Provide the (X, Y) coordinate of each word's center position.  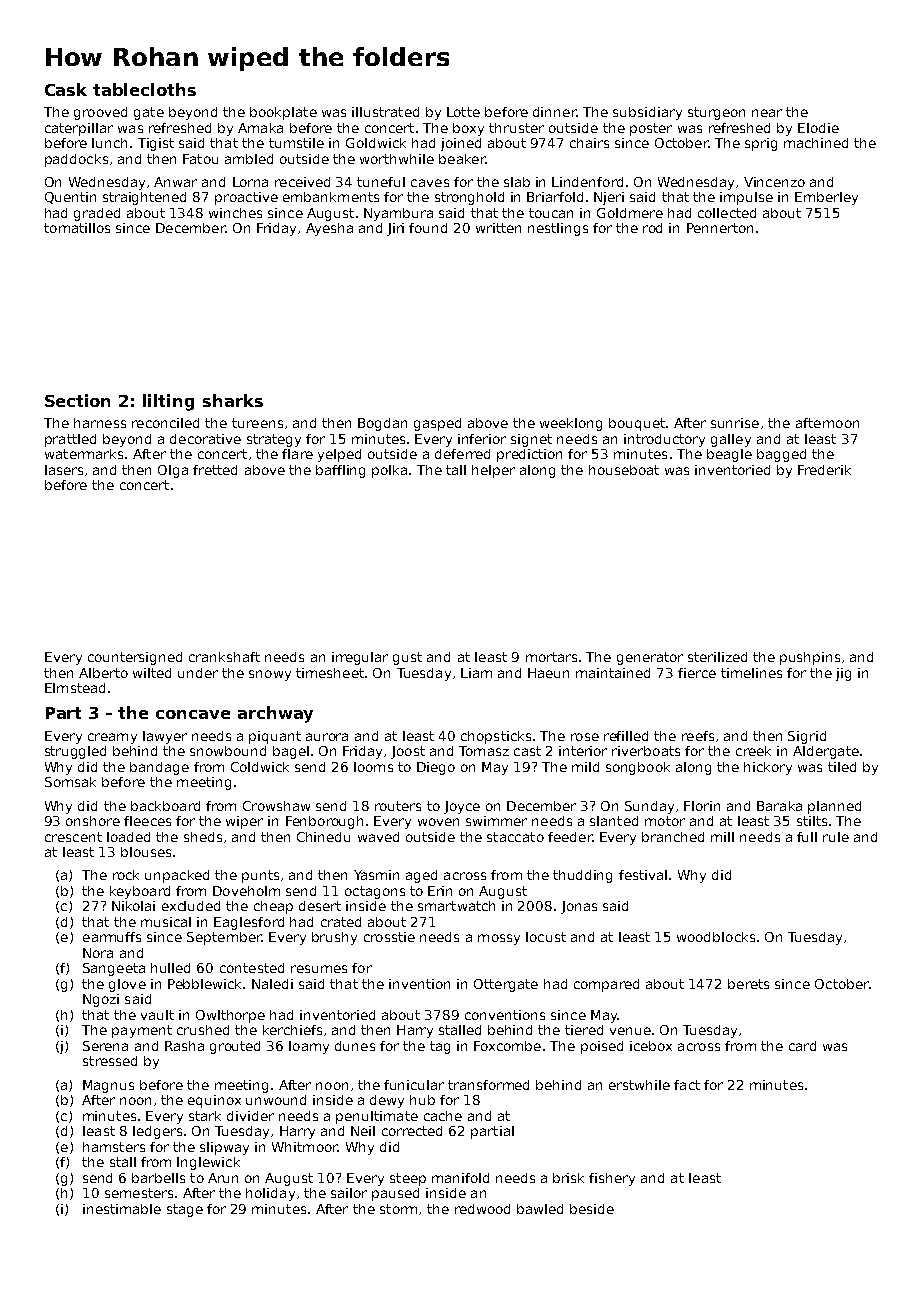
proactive (246, 198)
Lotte (463, 112)
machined (816, 143)
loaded (128, 837)
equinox (214, 1101)
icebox (651, 1046)
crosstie (389, 937)
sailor (349, 1193)
